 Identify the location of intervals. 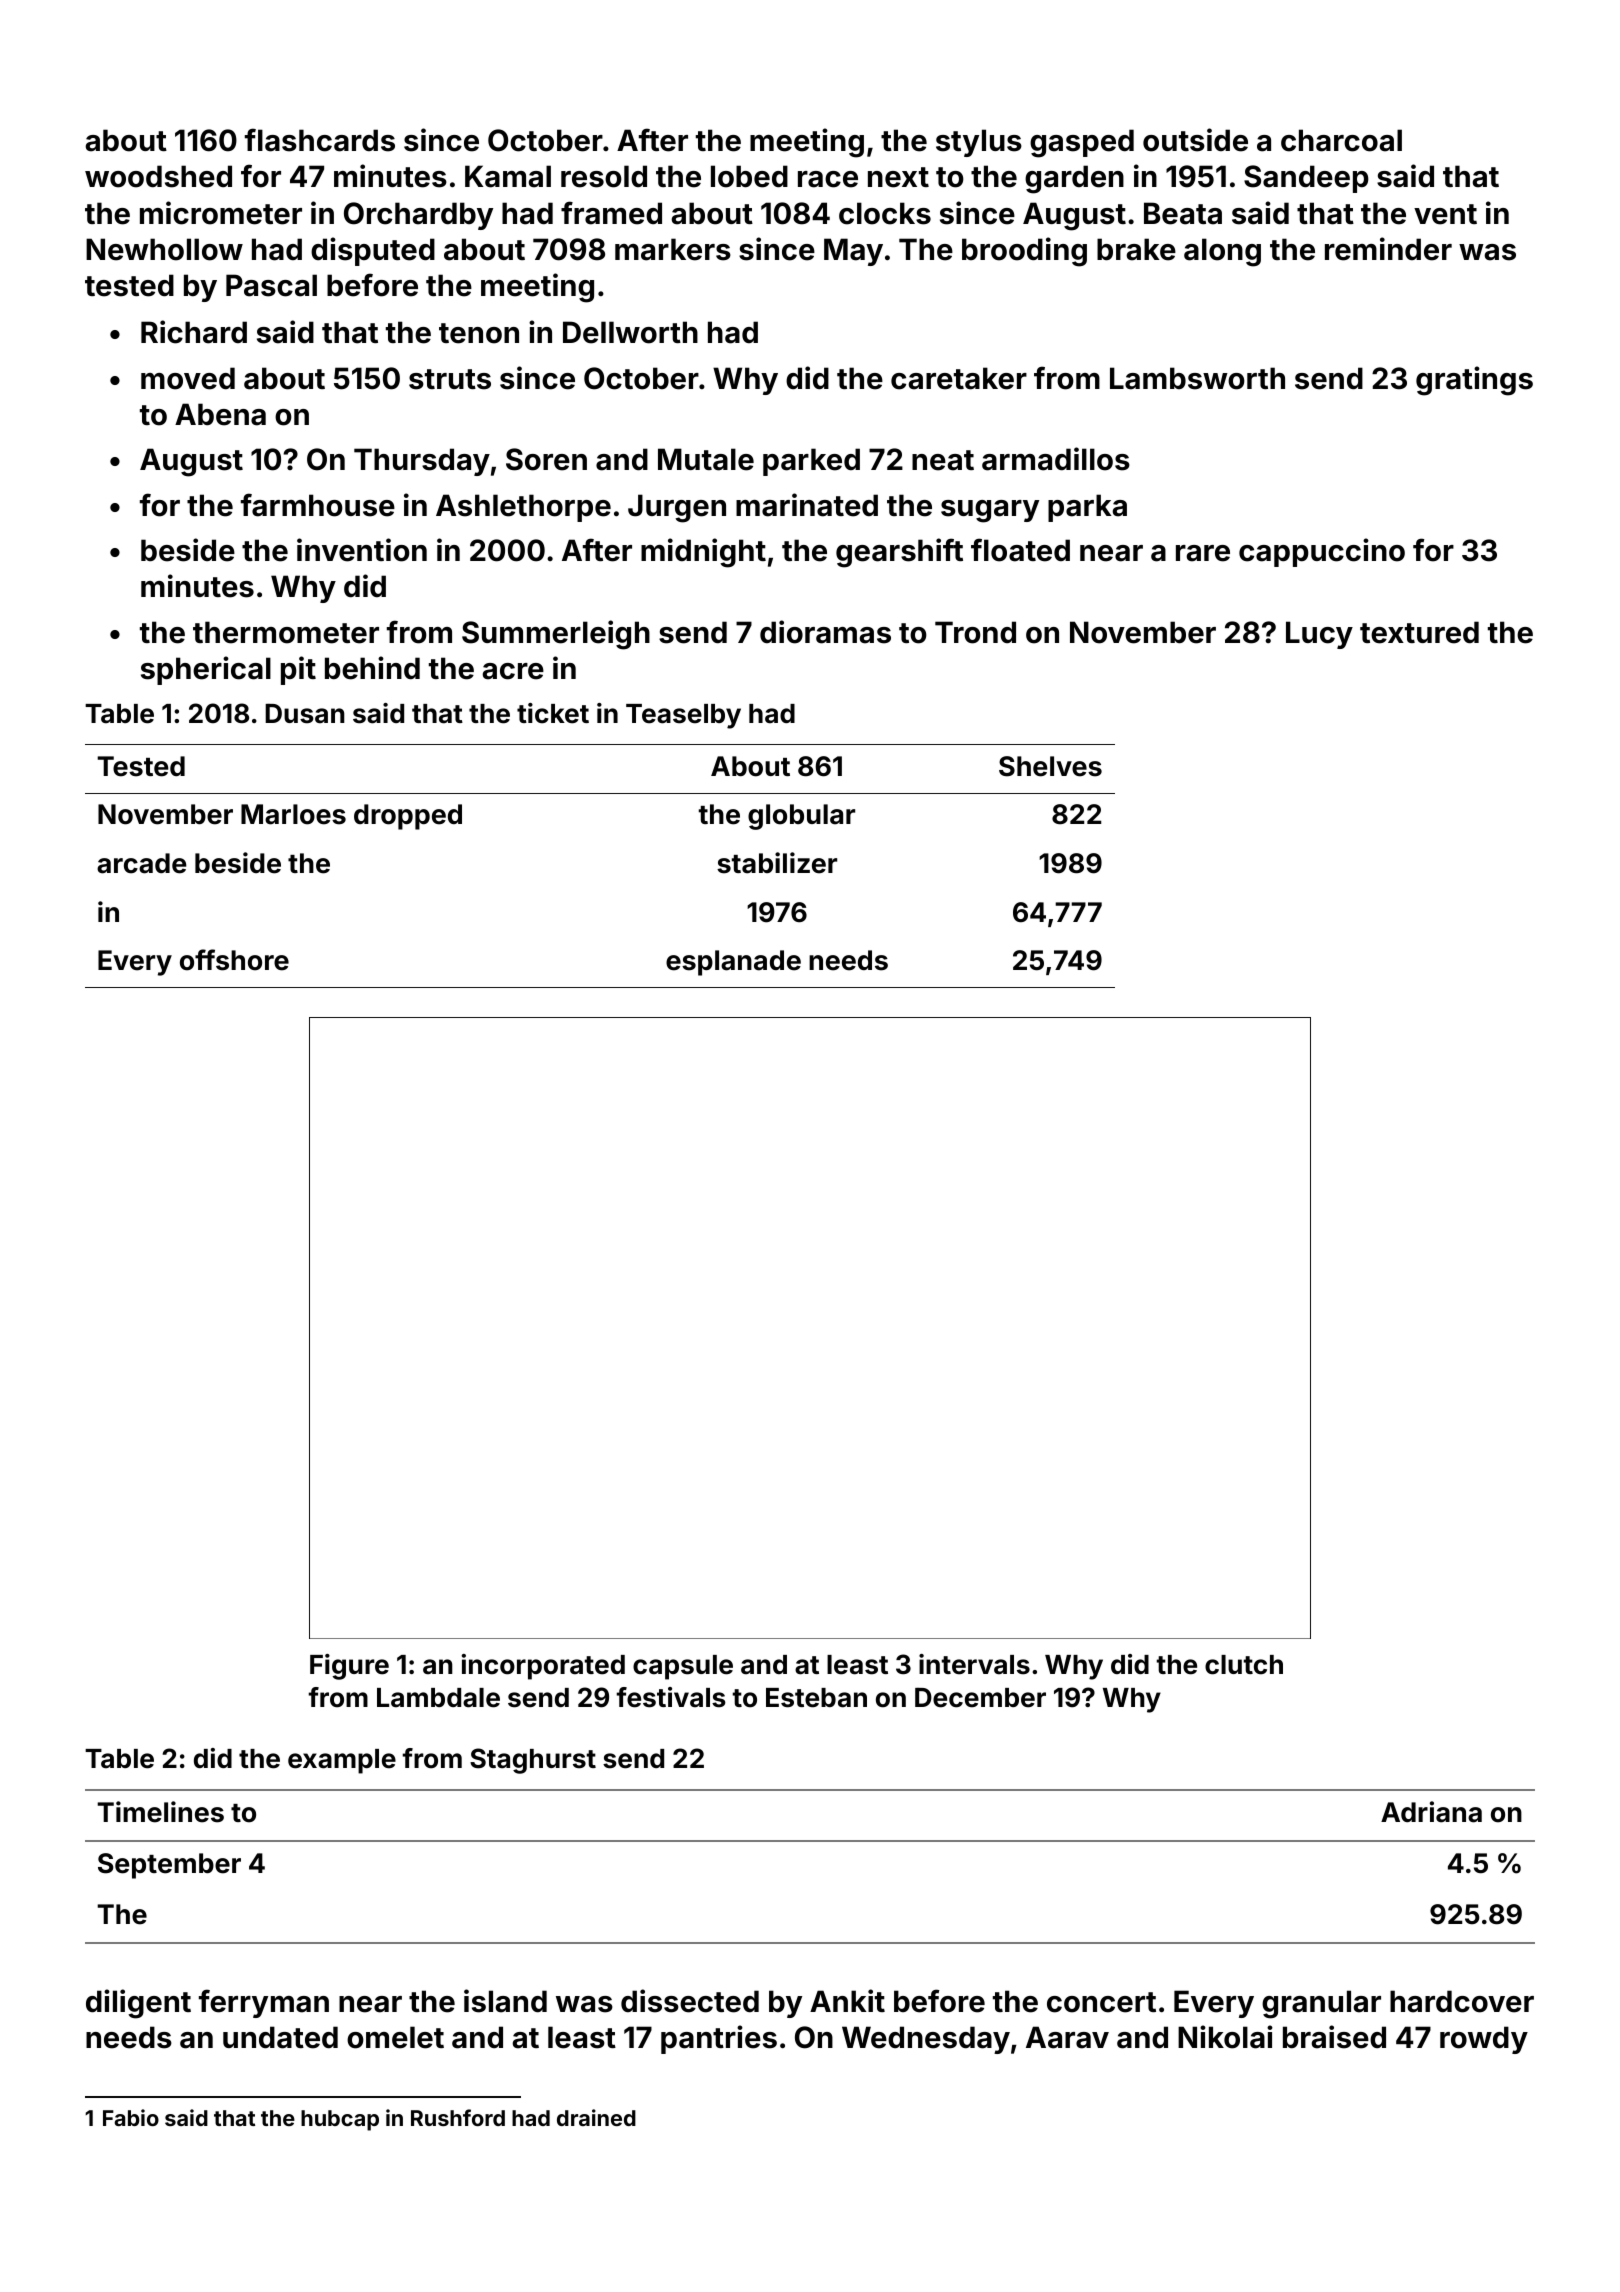
(974, 1664).
